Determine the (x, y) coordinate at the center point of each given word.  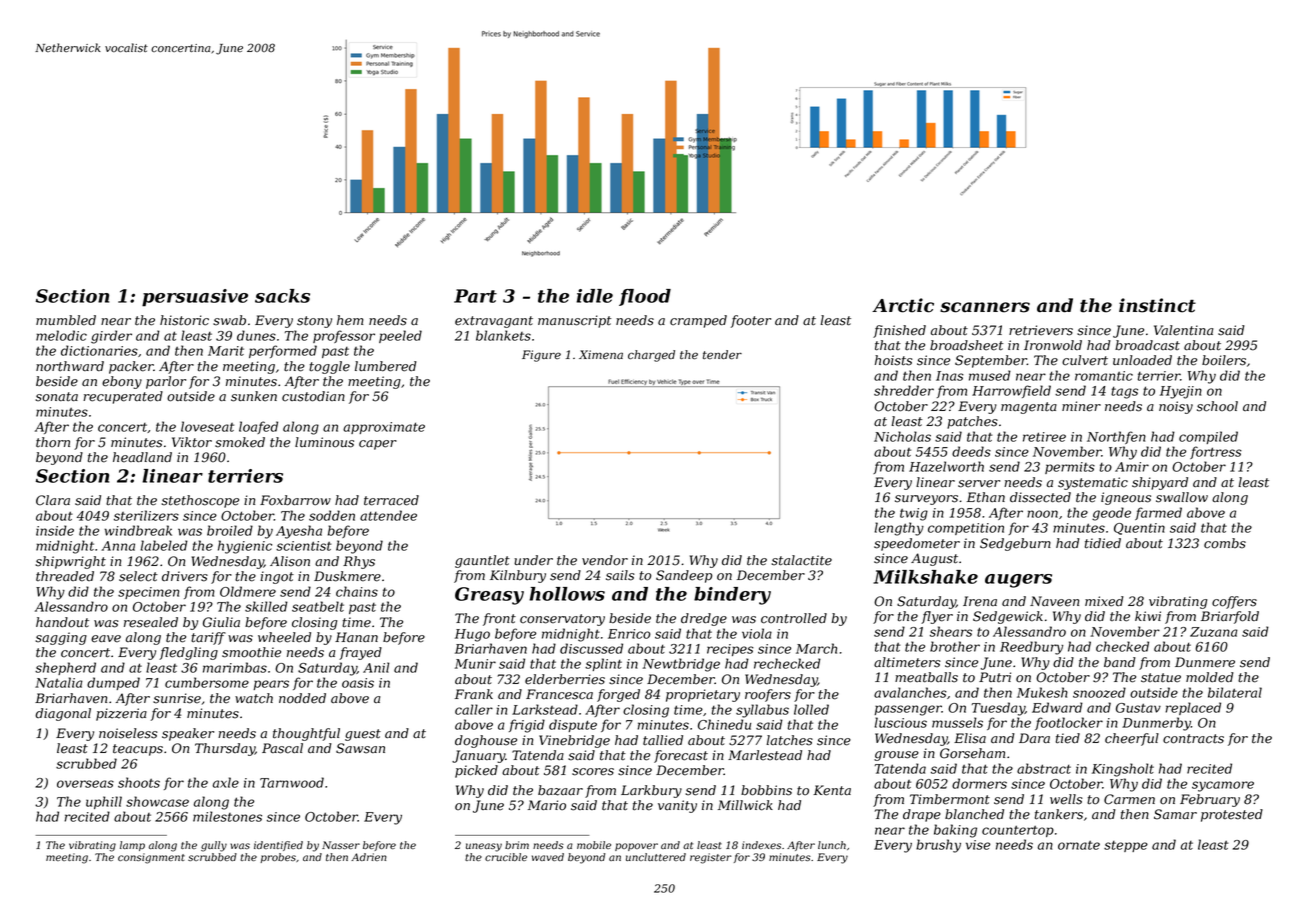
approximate (384, 428)
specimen (148, 593)
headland (142, 457)
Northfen (1116, 437)
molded (1209, 677)
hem (350, 320)
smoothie (251, 652)
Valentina (1183, 330)
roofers (768, 695)
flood (645, 297)
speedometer (917, 544)
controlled (794, 618)
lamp (132, 846)
